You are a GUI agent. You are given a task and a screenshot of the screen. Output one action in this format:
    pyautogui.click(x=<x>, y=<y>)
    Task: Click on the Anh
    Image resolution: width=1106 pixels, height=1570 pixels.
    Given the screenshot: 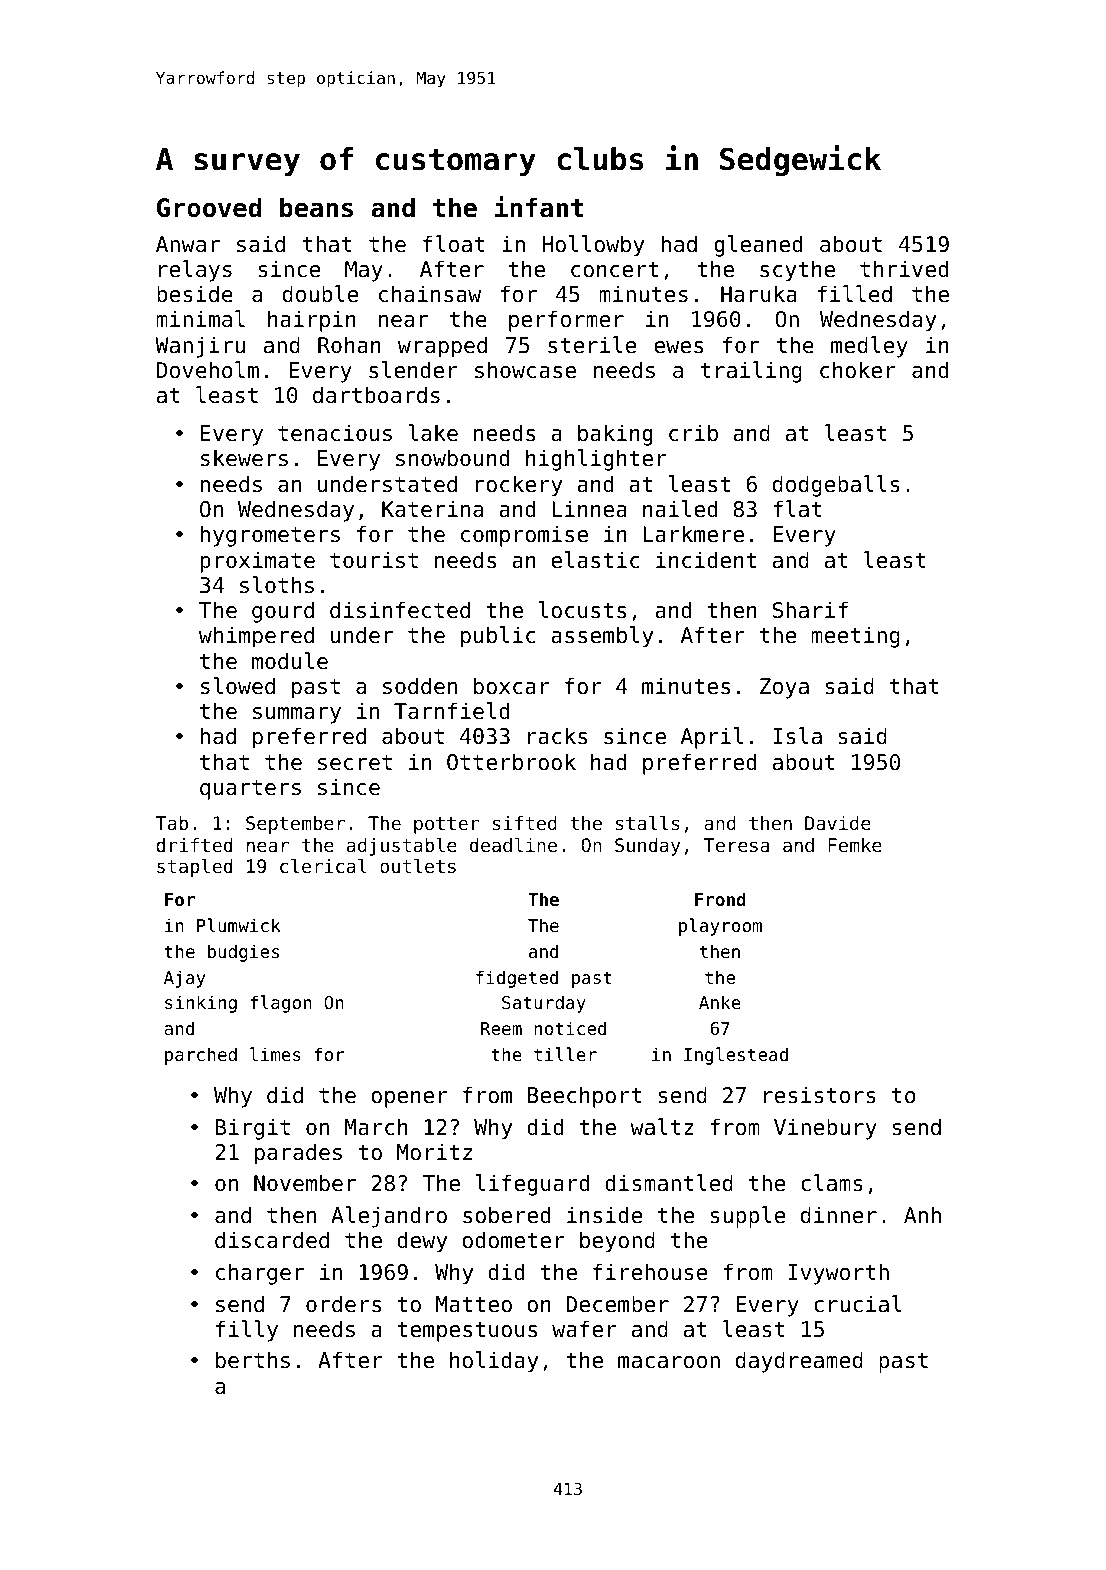 What is the action you would take?
    pyautogui.click(x=922, y=1214)
